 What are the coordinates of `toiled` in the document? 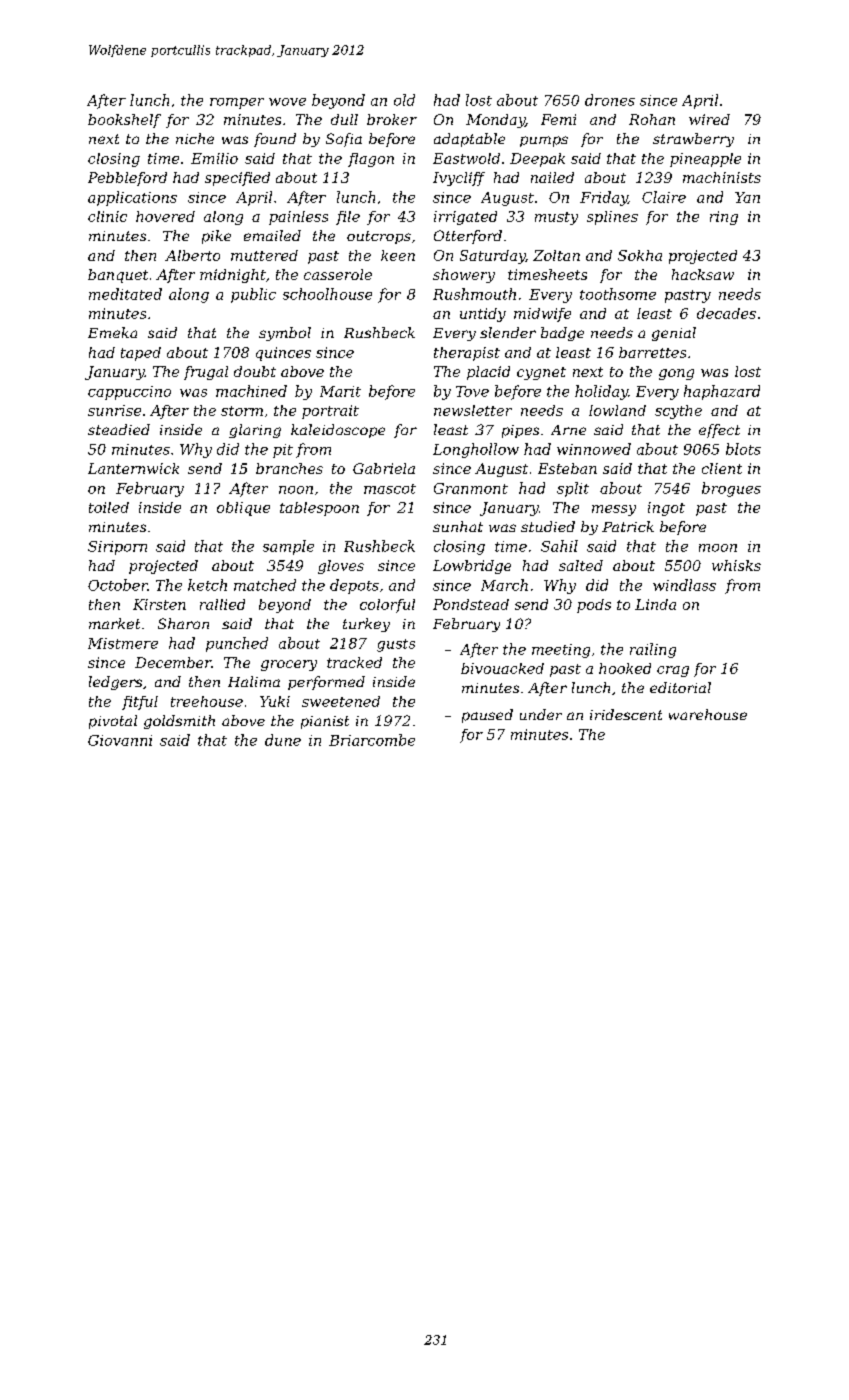 It's located at (109, 507).
